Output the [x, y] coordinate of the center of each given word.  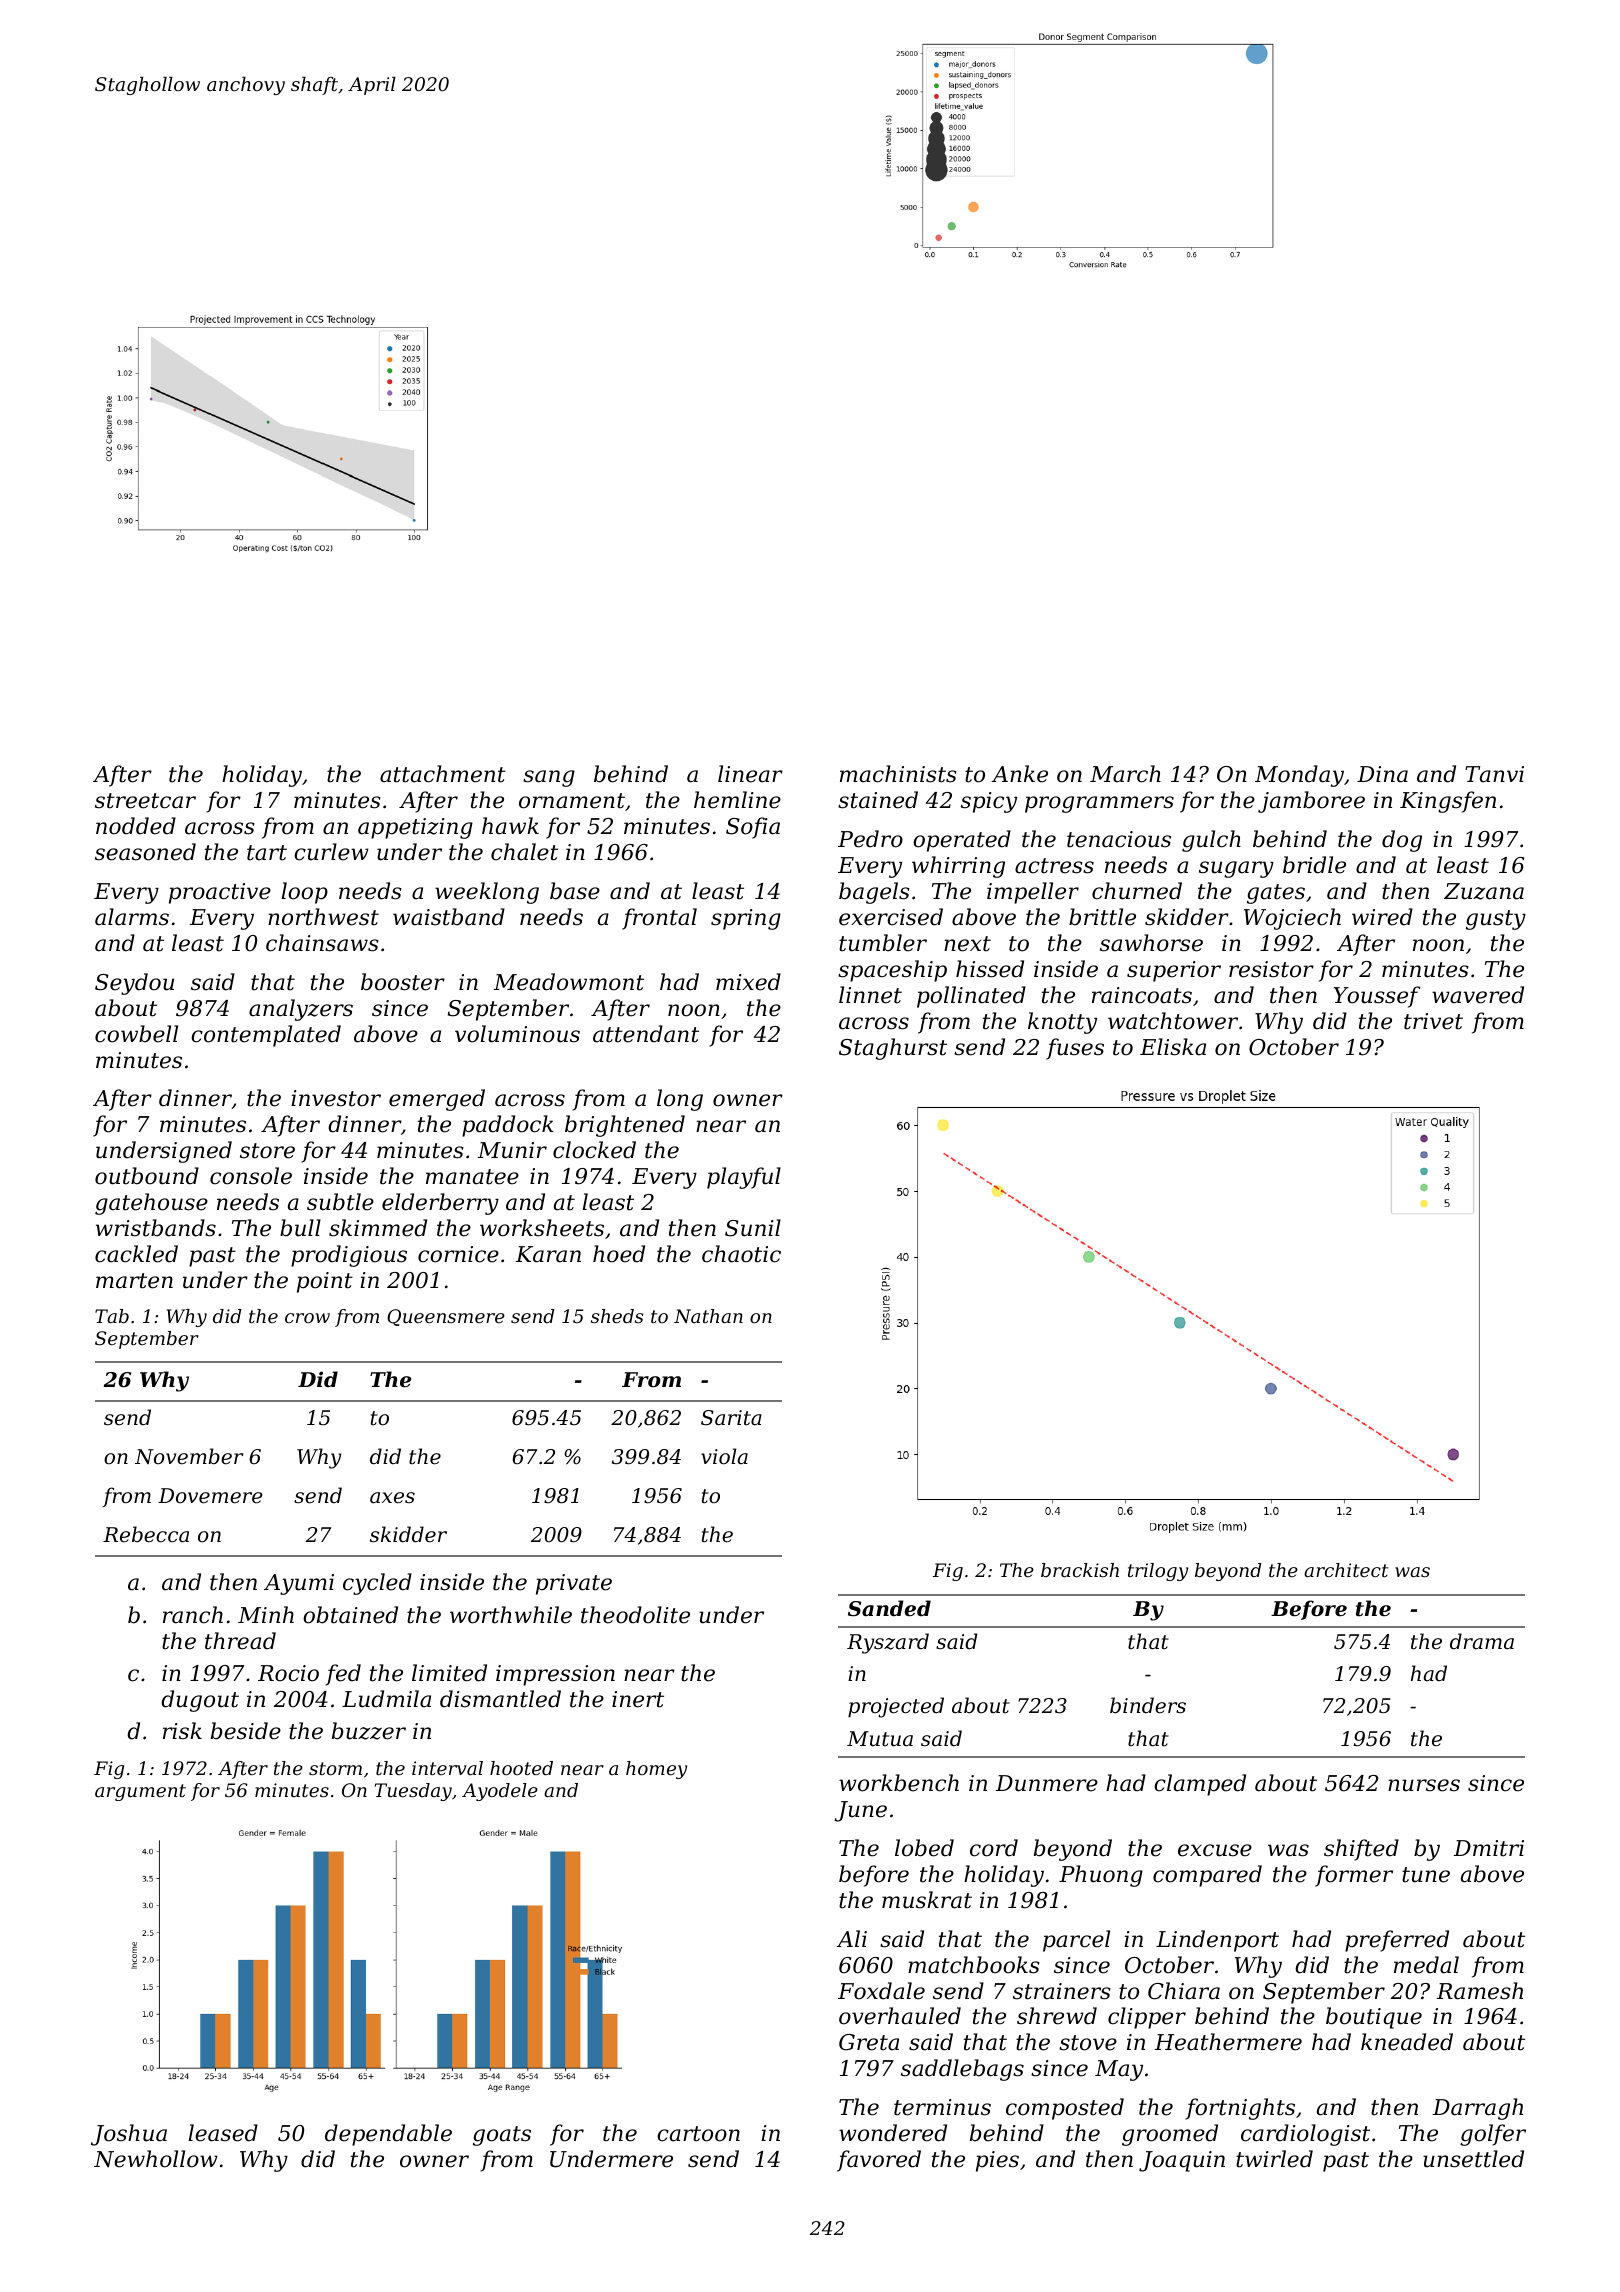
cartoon [698, 2134]
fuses [1075, 1049]
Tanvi [1494, 774]
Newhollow [156, 2159]
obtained [350, 1615]
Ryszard [888, 1643]
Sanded [889, 1608]
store [267, 1151]
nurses [1424, 1785]
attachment [443, 774]
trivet [1433, 1021]
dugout [200, 1701]
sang [549, 778]
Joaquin [1182, 2161]
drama [1482, 1641]
